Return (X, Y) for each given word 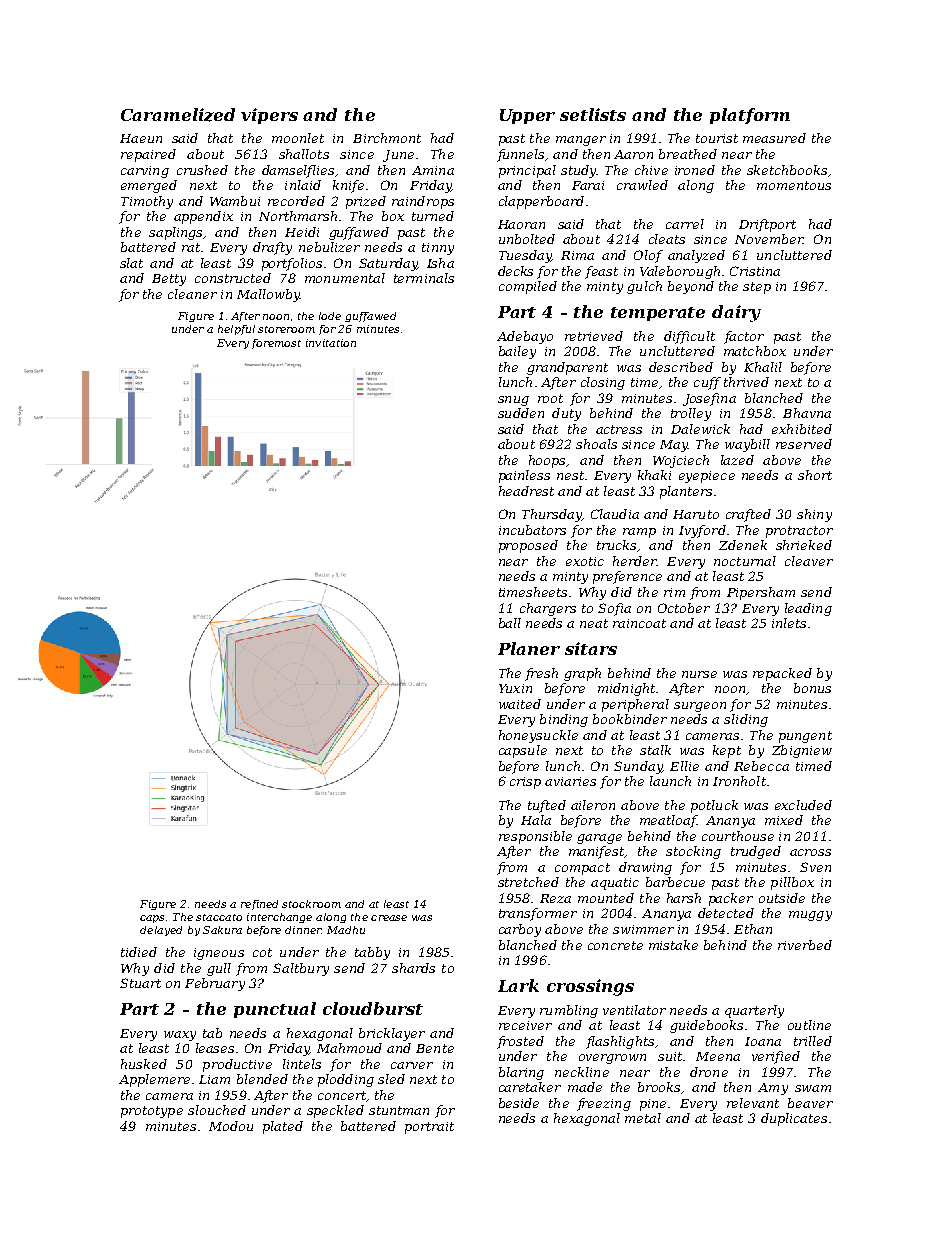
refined (259, 905)
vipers (269, 116)
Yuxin (515, 688)
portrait (429, 1128)
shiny (814, 515)
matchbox (755, 351)
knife (348, 186)
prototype (152, 1112)
